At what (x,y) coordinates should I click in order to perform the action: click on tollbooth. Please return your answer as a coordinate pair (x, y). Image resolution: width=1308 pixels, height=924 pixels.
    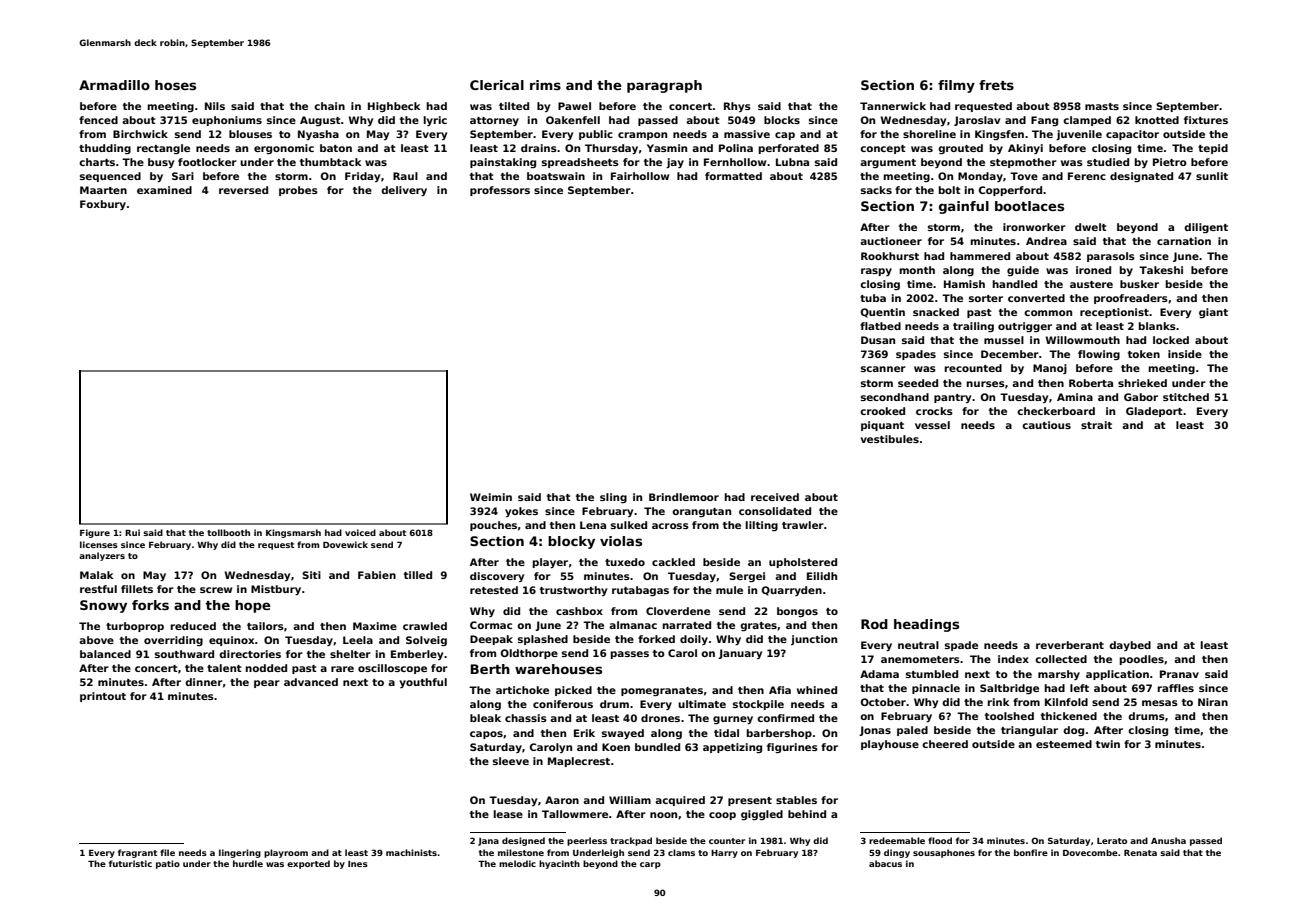
    Looking at the image, I should click on (228, 532).
